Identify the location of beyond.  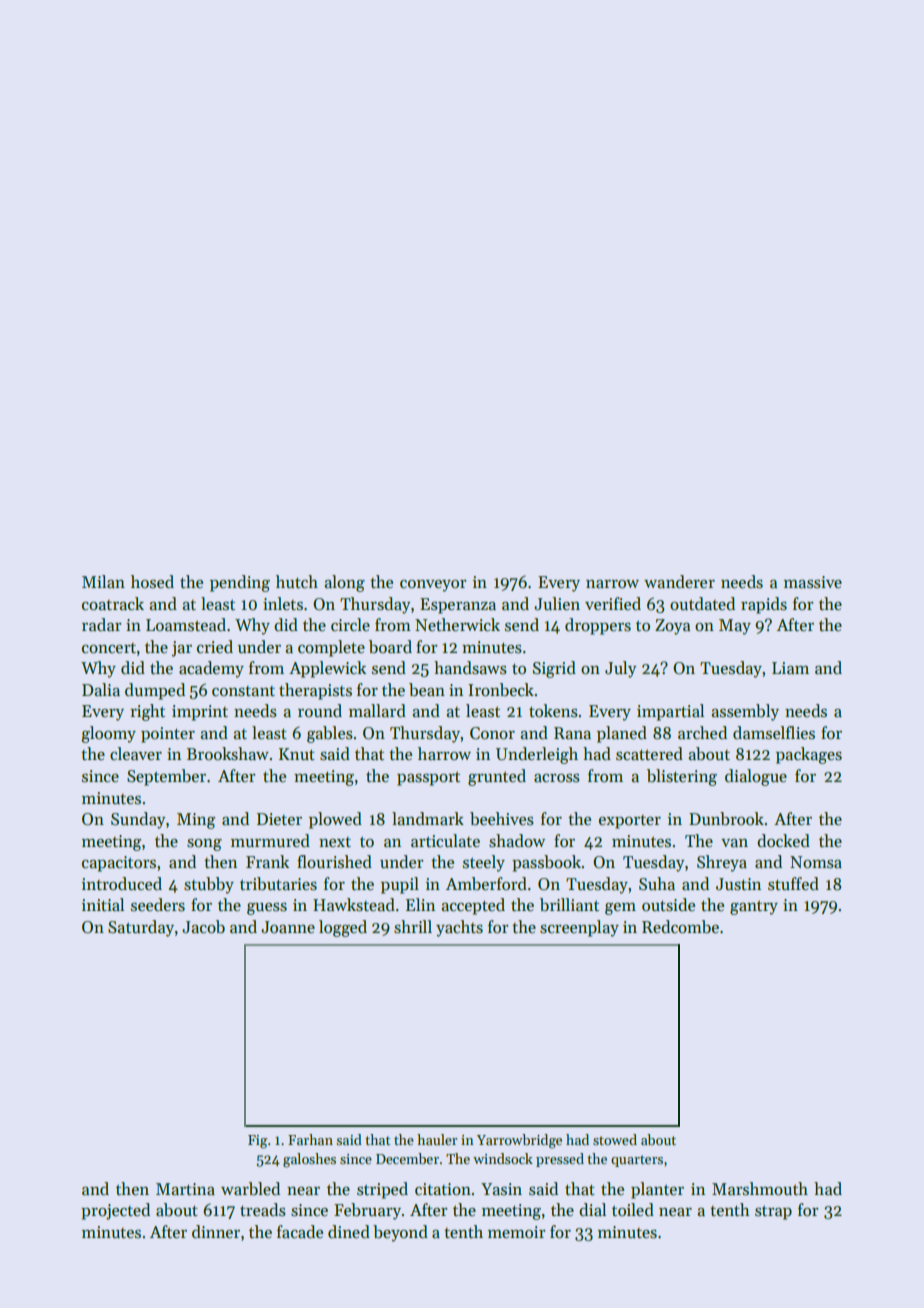
(400, 1233).
